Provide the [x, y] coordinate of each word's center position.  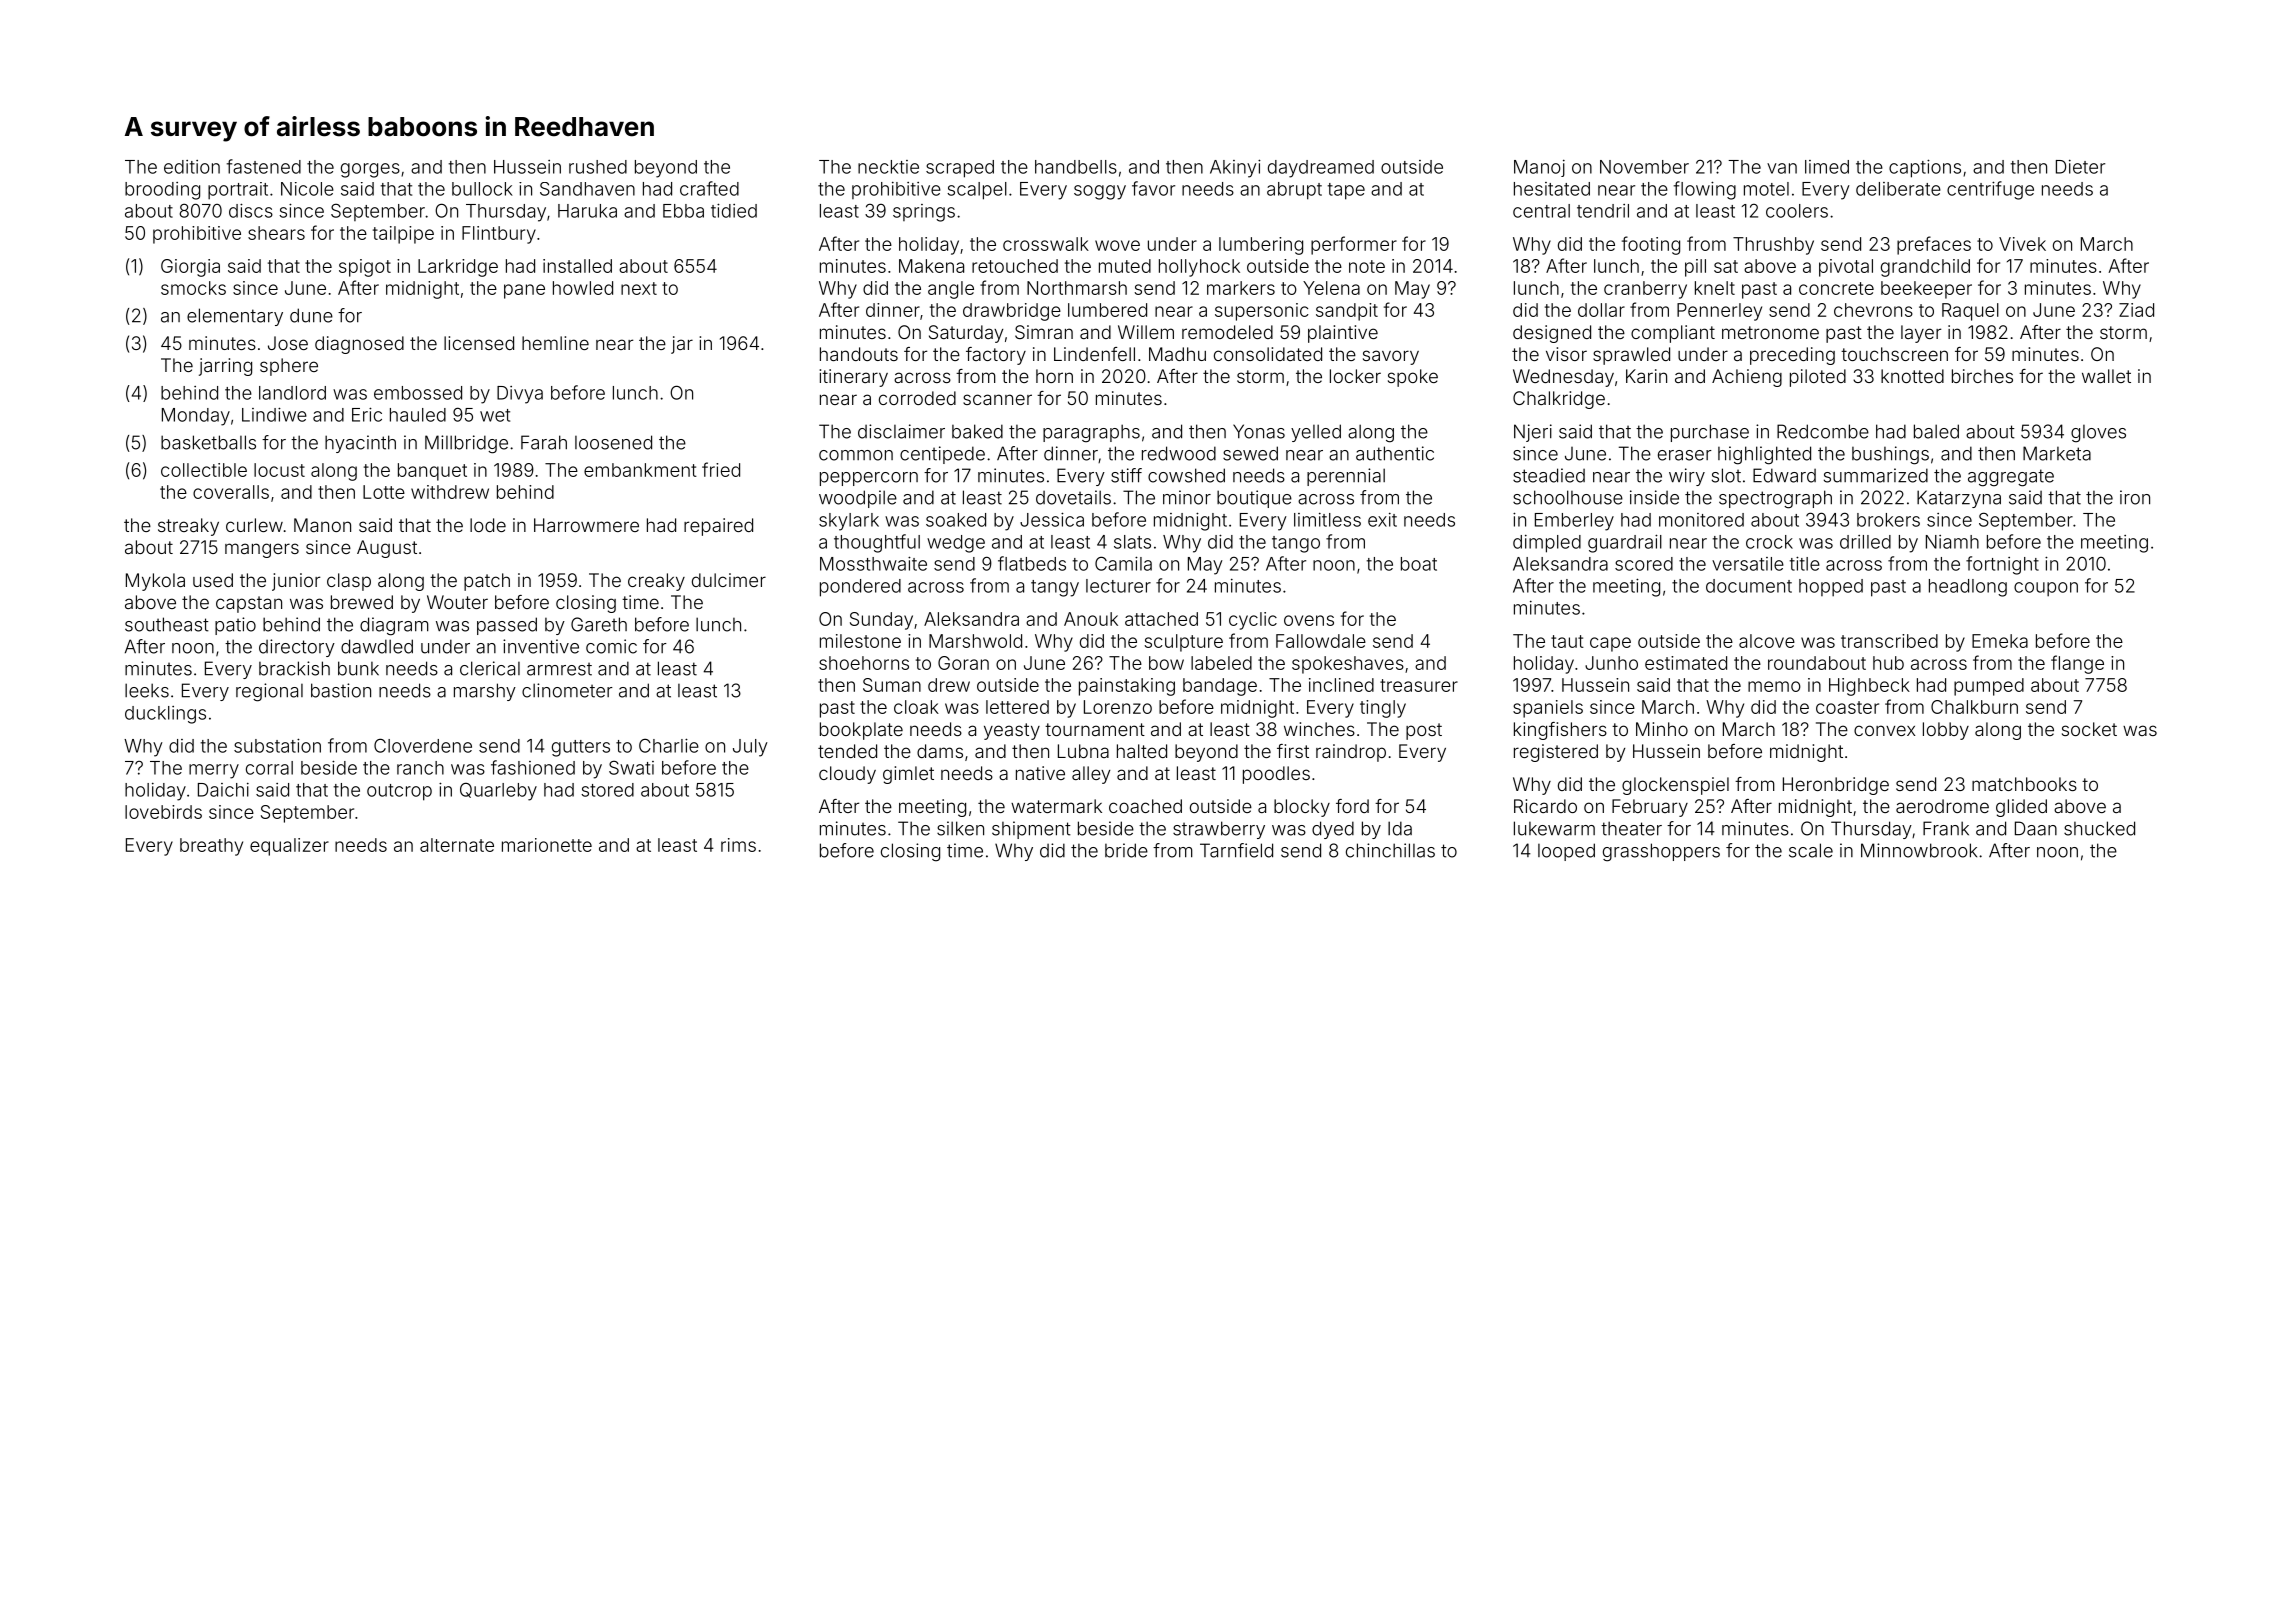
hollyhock [1199, 268]
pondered [860, 588]
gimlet [908, 775]
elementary [235, 317]
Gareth [599, 624]
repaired [718, 527]
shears [276, 233]
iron [2135, 497]
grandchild [1925, 268]
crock [1769, 542]
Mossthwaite [873, 563]
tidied [734, 210]
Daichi [223, 790]
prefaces [1934, 245]
